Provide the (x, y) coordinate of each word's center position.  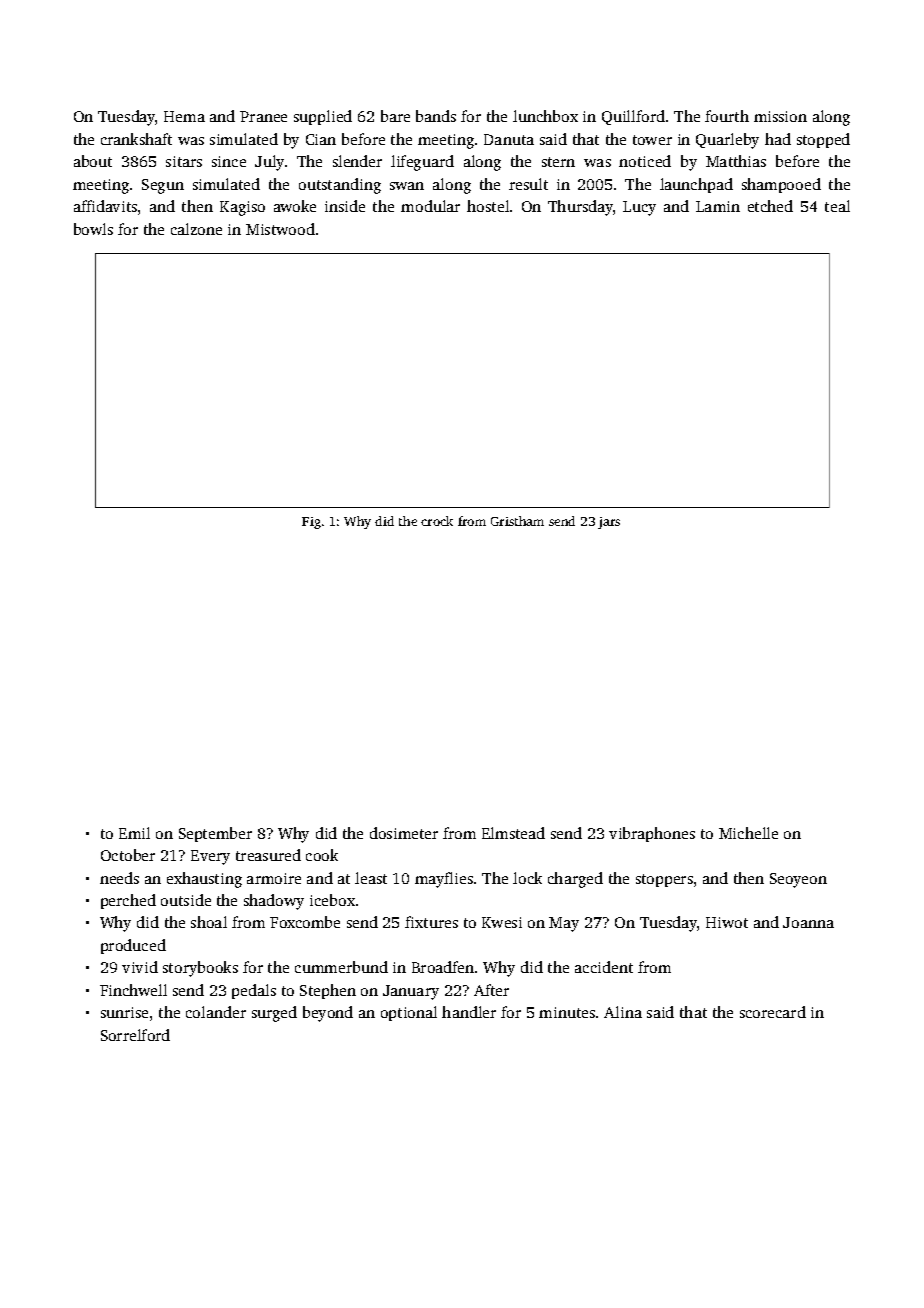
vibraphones (652, 834)
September (215, 834)
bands (436, 116)
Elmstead (513, 833)
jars (609, 523)
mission (780, 116)
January (411, 992)
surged (274, 1014)
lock (527, 878)
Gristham (517, 521)
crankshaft (136, 139)
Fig (311, 523)
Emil (134, 833)
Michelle (748, 833)
